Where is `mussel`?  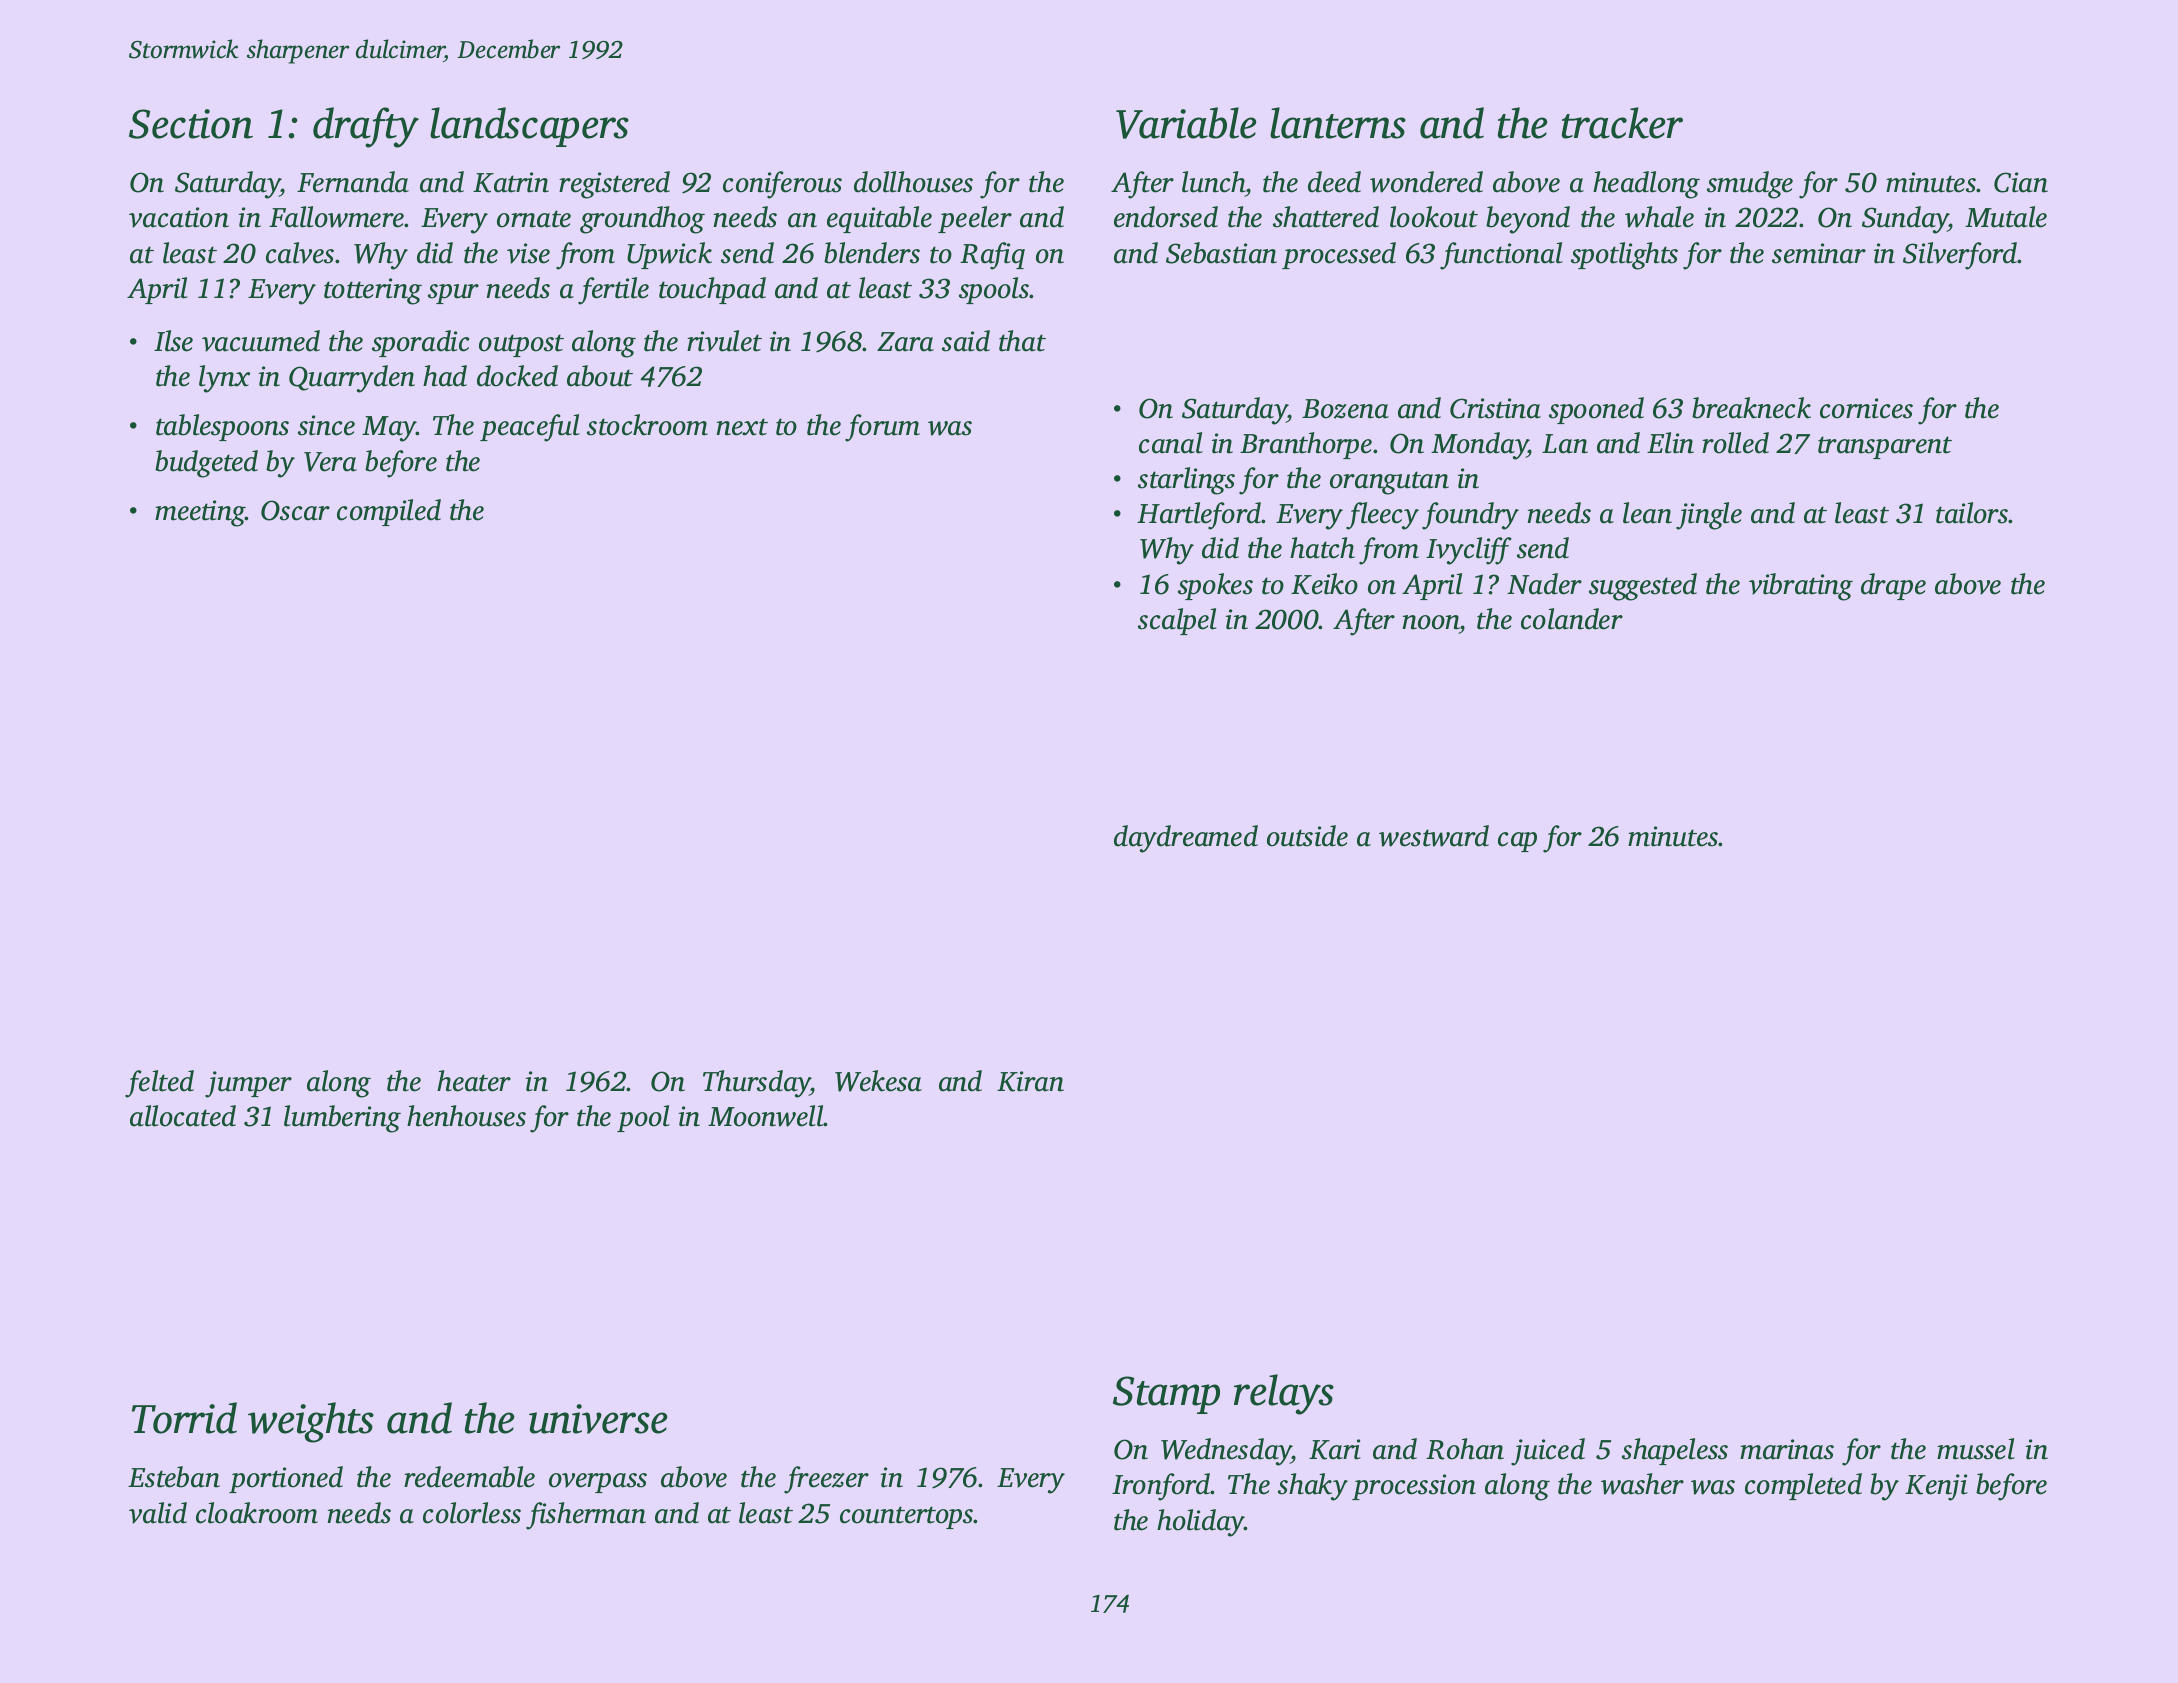 mussel is located at coordinates (1976, 1449).
